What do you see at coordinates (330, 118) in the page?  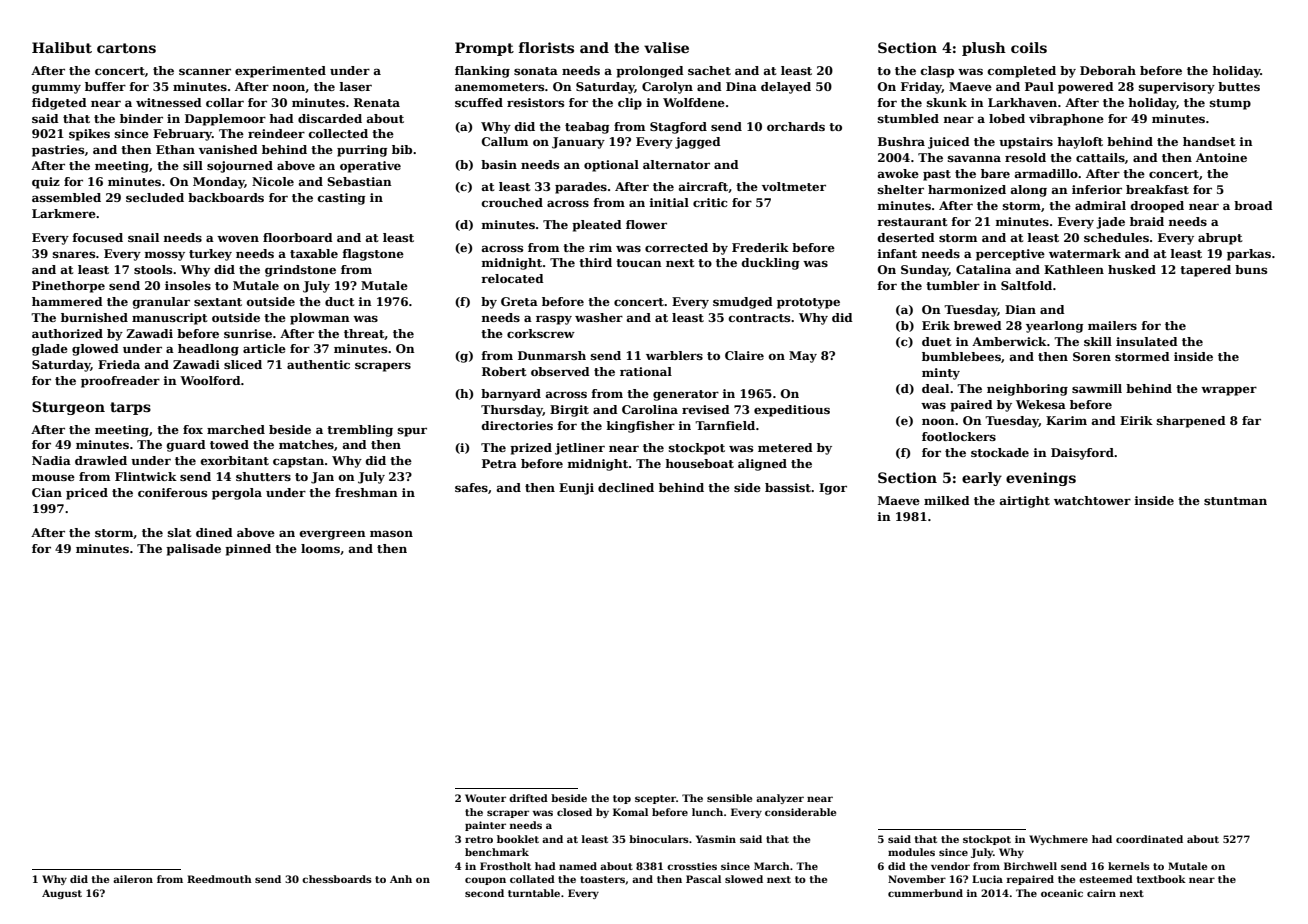 I see `discarded` at bounding box center [330, 118].
